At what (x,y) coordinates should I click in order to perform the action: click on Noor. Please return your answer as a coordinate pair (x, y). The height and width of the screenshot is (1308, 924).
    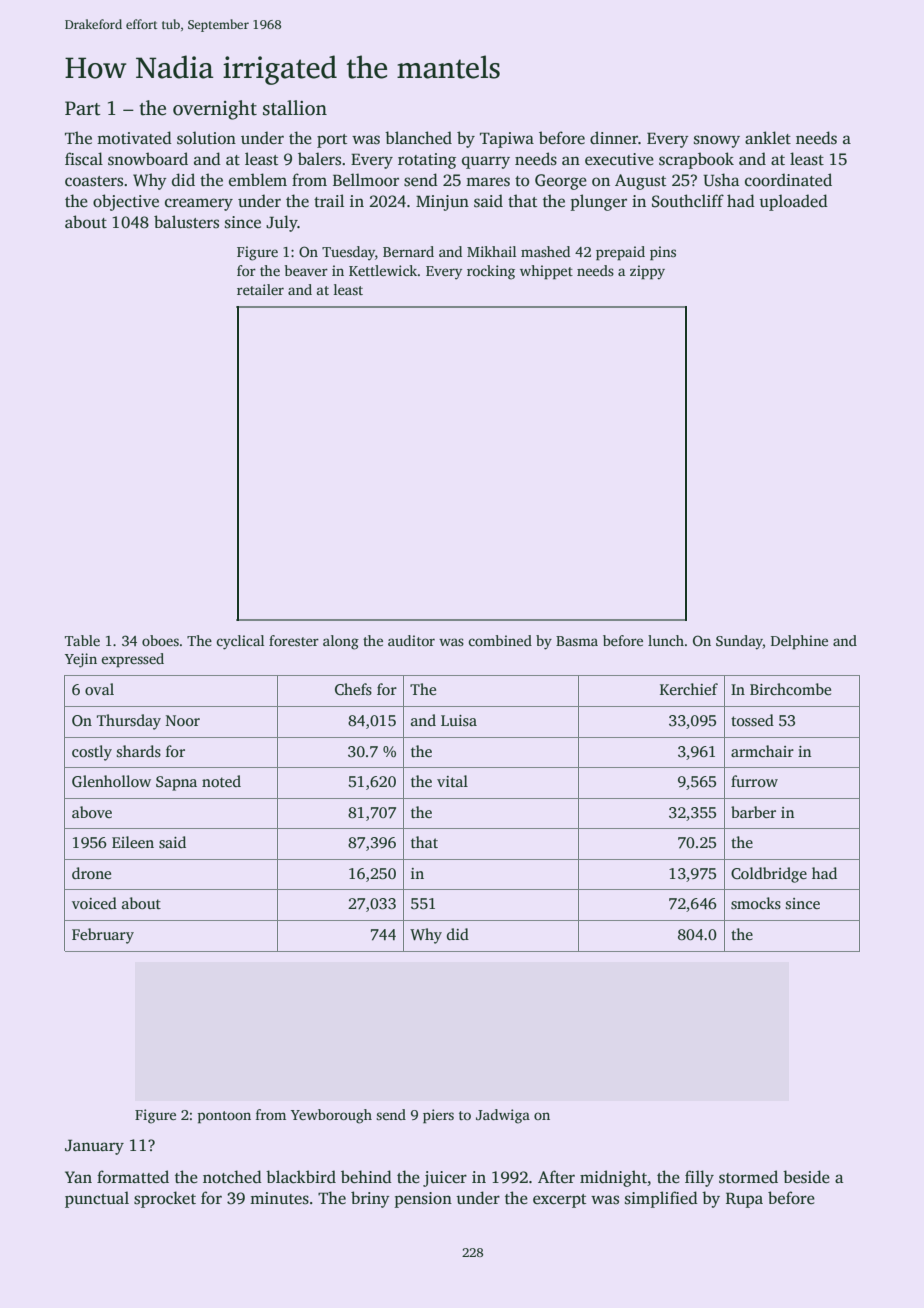
    Looking at the image, I should click on (183, 720).
